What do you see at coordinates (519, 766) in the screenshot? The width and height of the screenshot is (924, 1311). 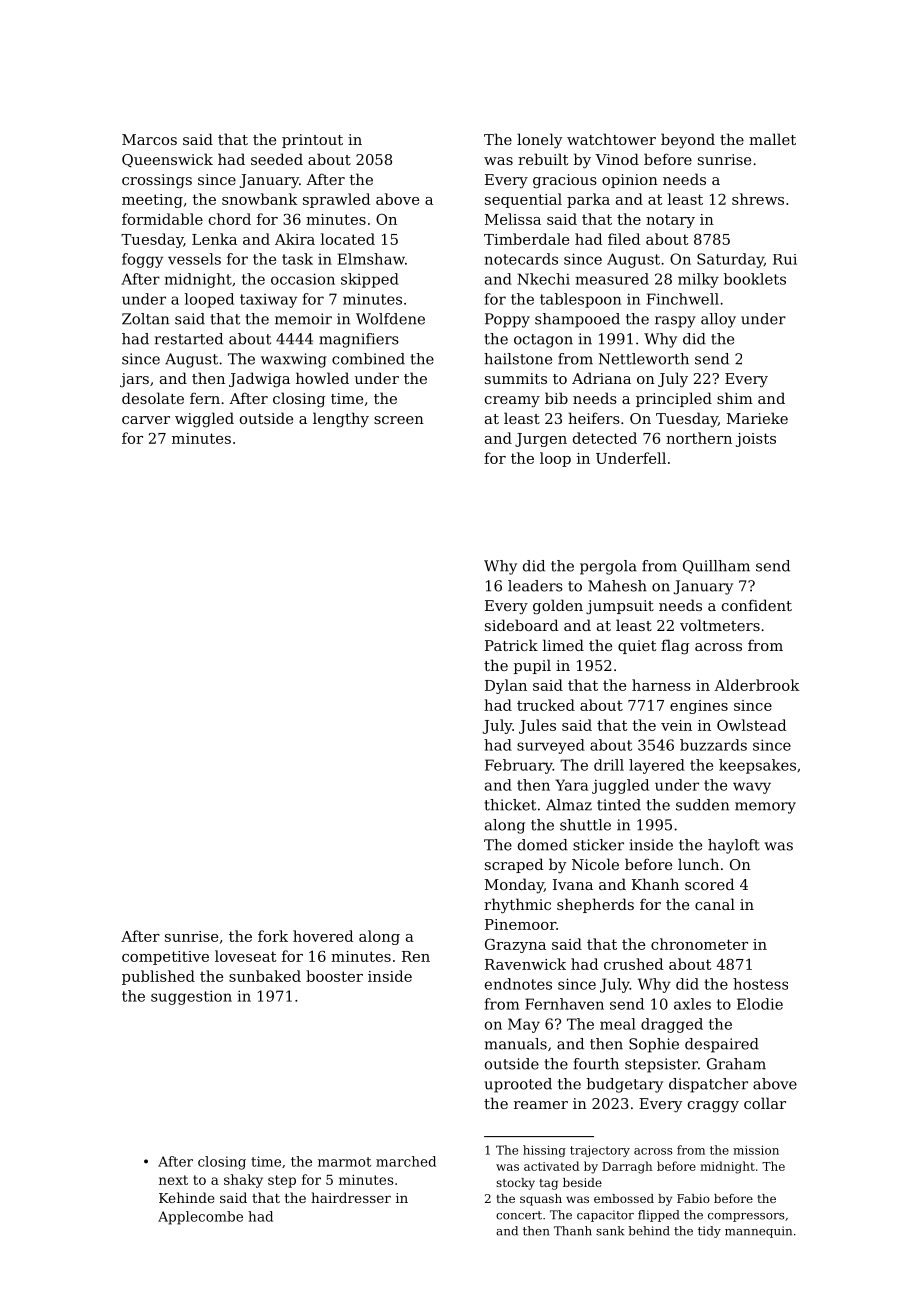 I see `February` at bounding box center [519, 766].
